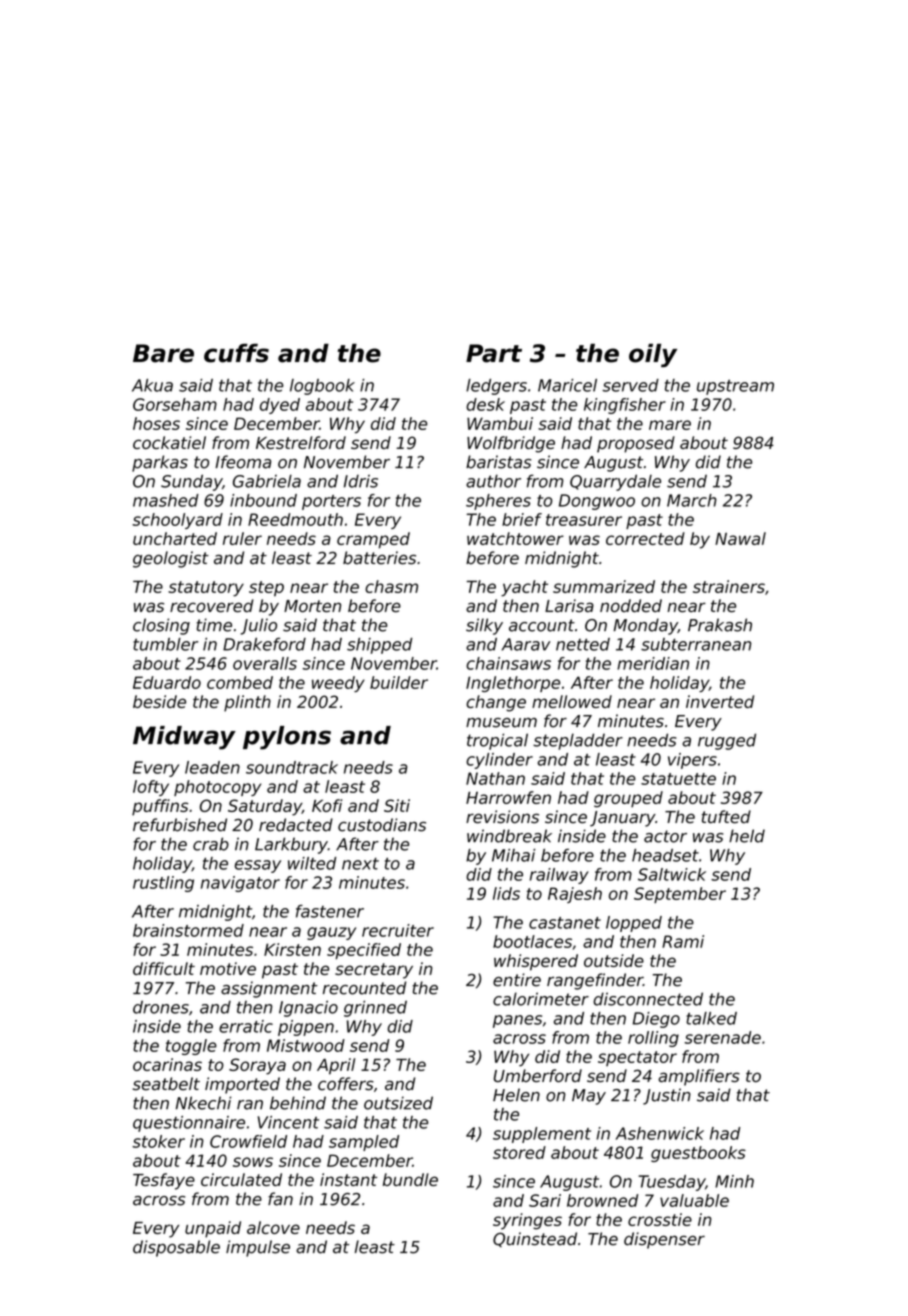 The width and height of the screenshot is (908, 1316). I want to click on summarized, so click(604, 586).
